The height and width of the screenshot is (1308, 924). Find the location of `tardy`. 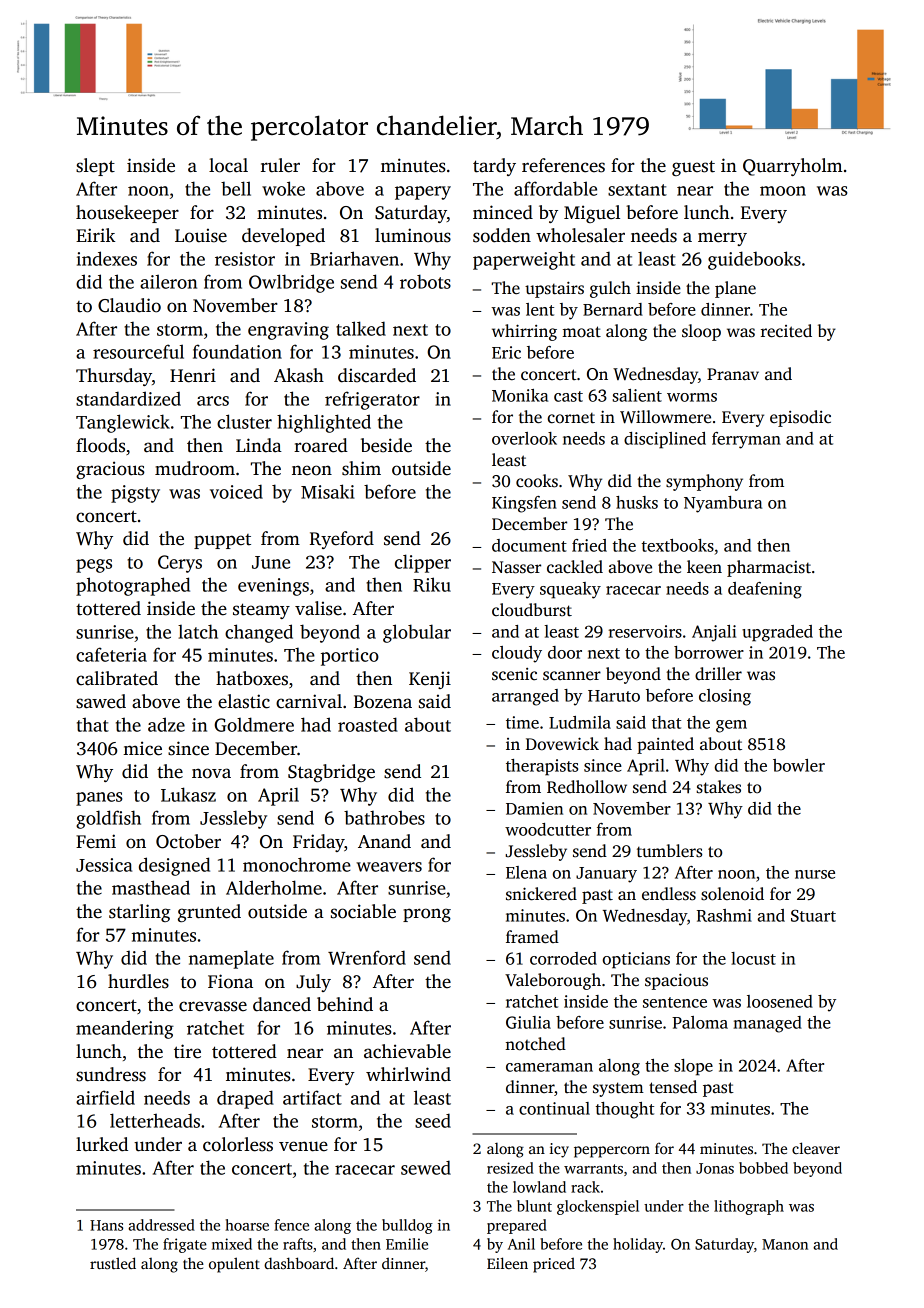

tardy is located at coordinates (494, 167).
